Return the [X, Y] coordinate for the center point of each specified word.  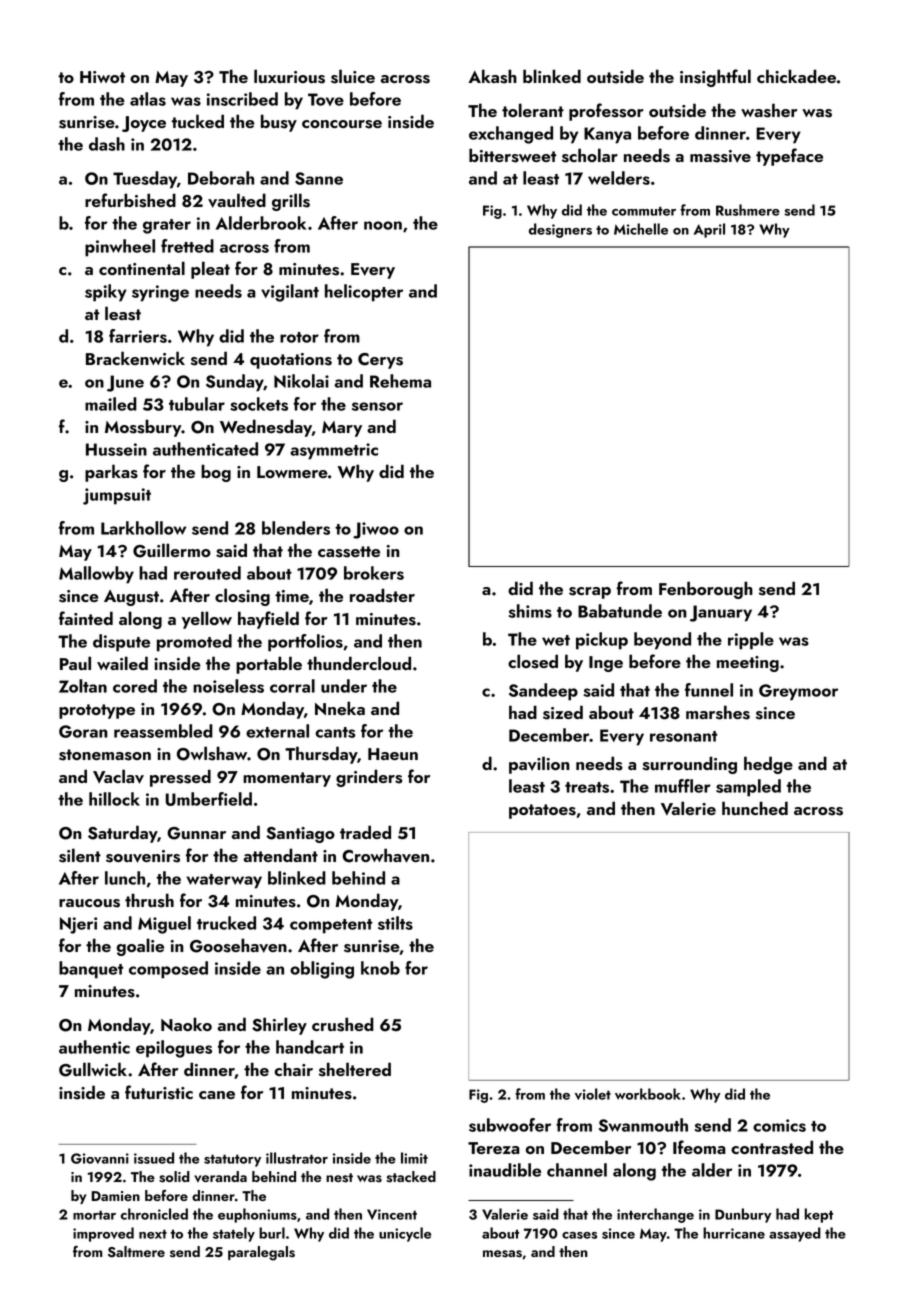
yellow [207, 620]
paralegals [261, 1253]
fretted [187, 246]
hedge [768, 765]
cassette [349, 552]
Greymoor [798, 692]
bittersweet [512, 155]
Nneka [340, 708]
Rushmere [748, 210]
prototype [97, 711]
